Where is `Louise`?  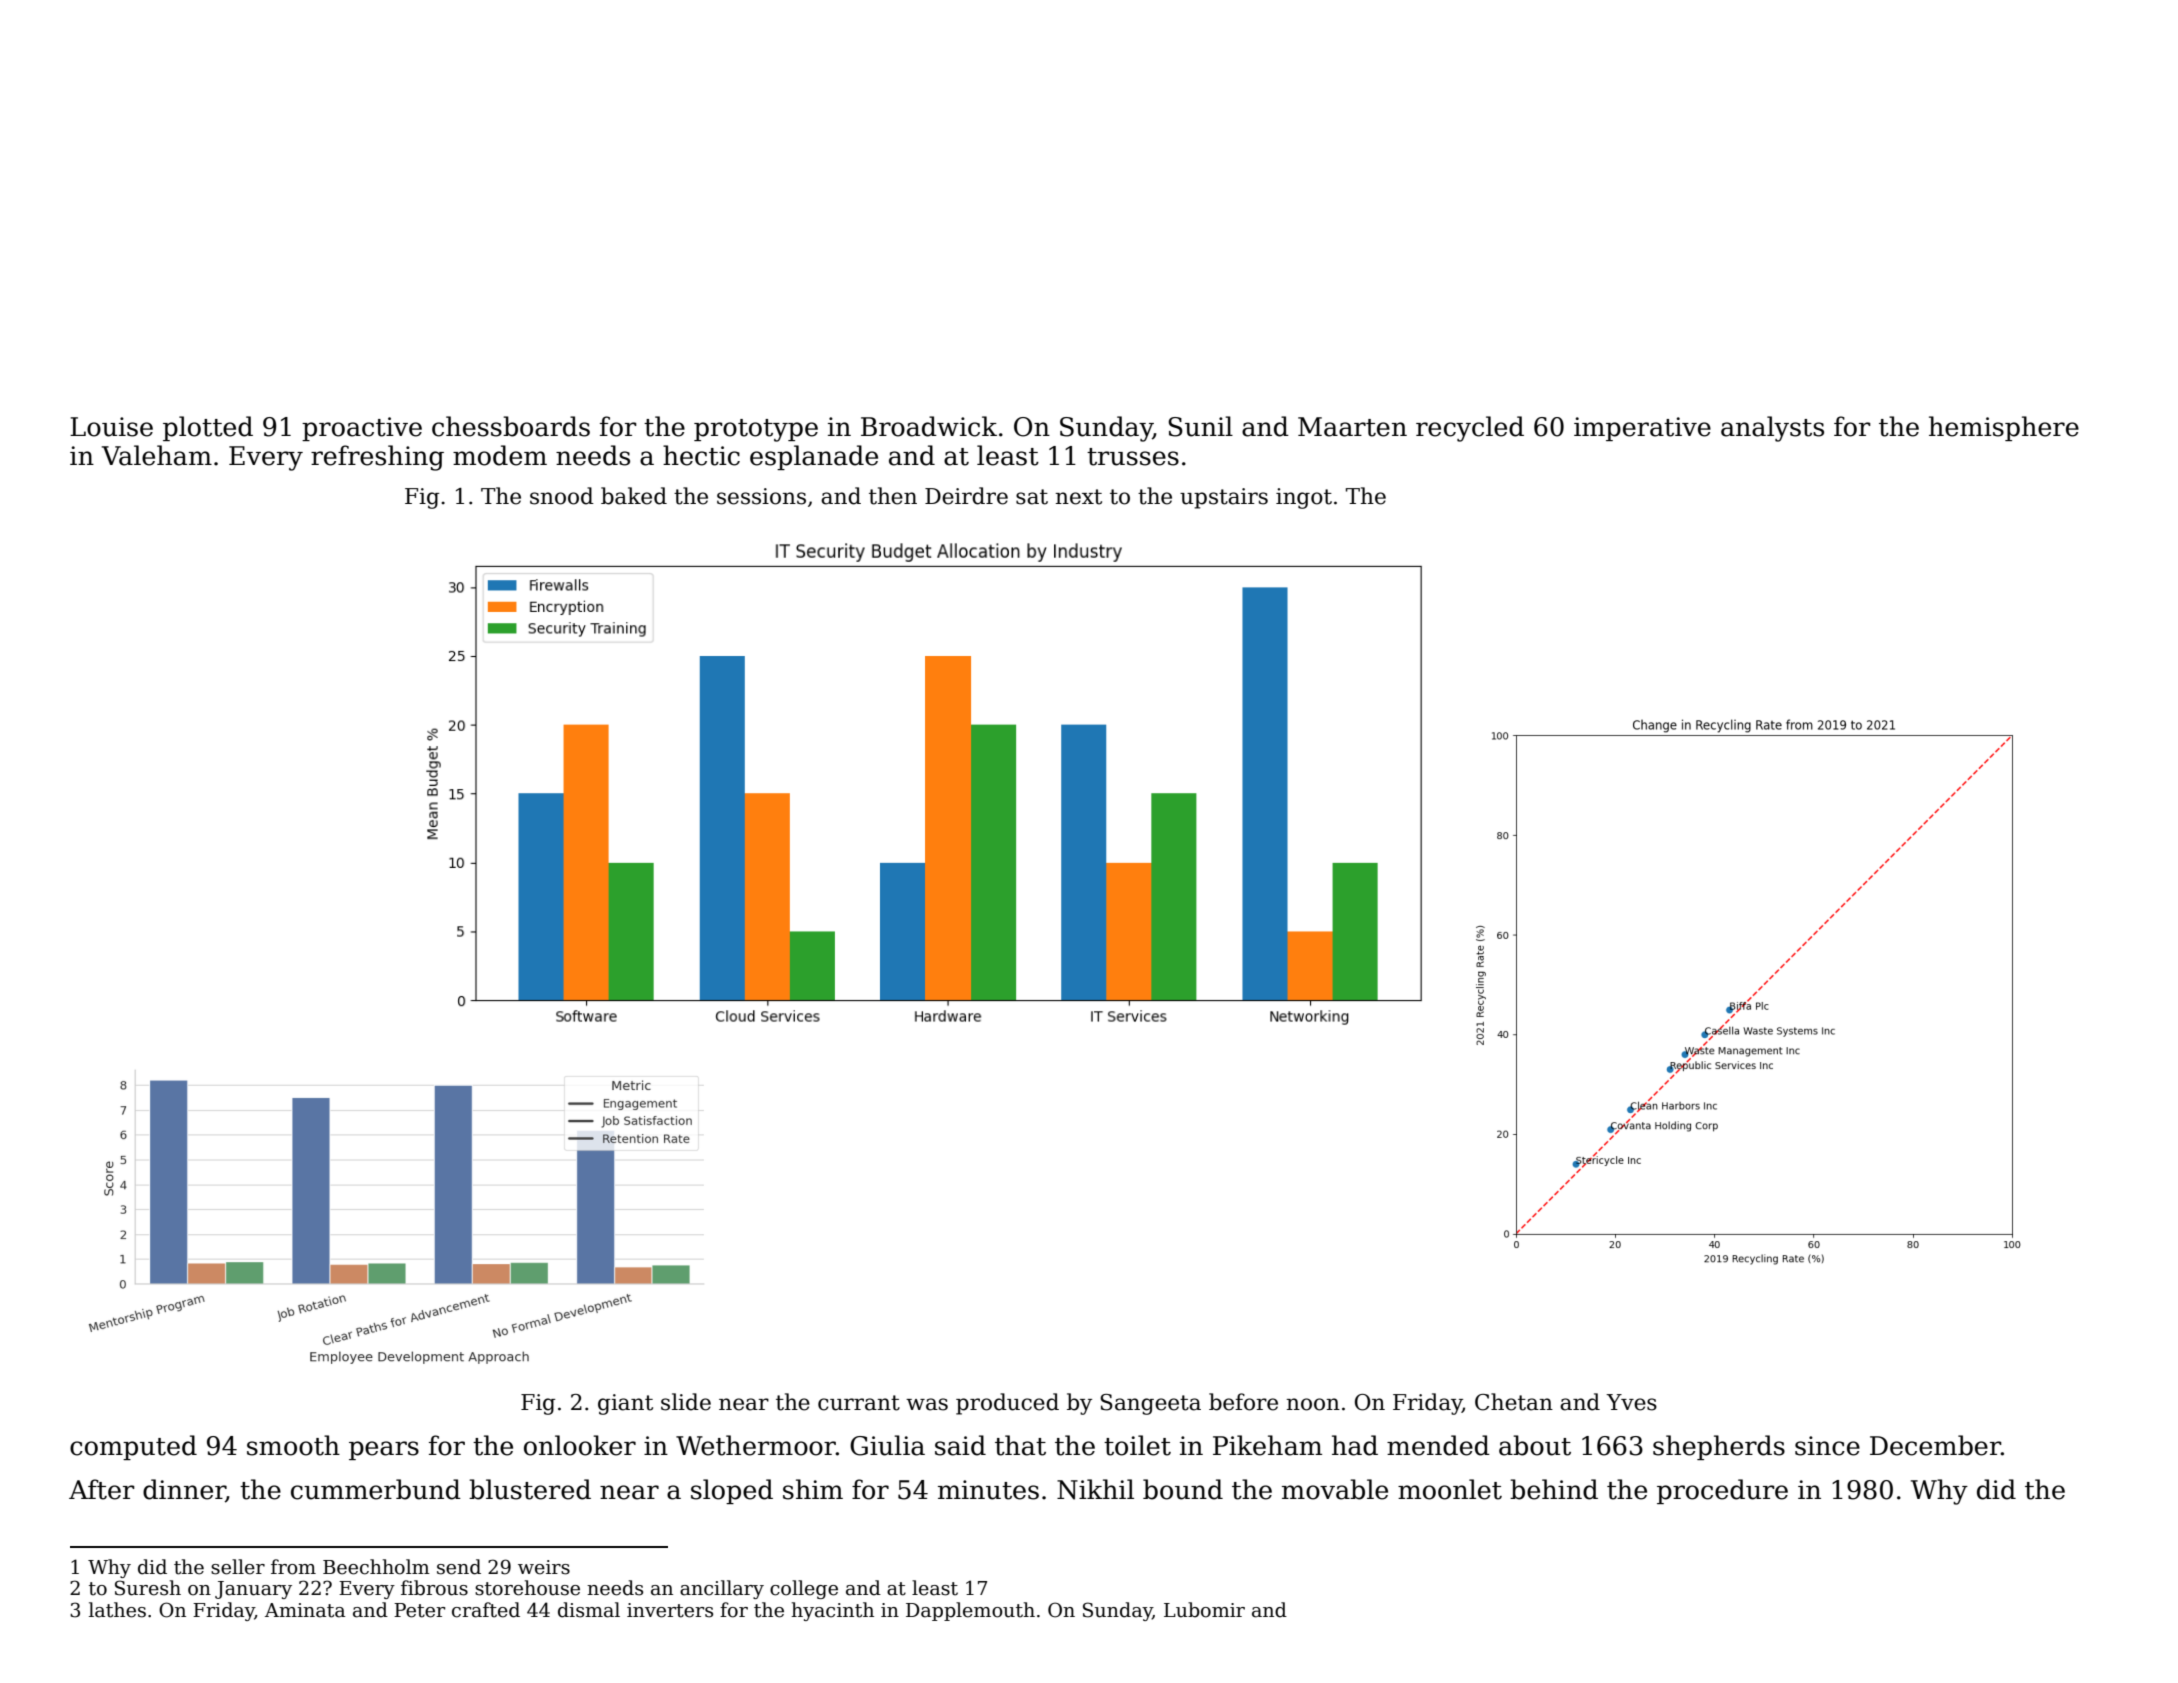 Louise is located at coordinates (111, 427).
